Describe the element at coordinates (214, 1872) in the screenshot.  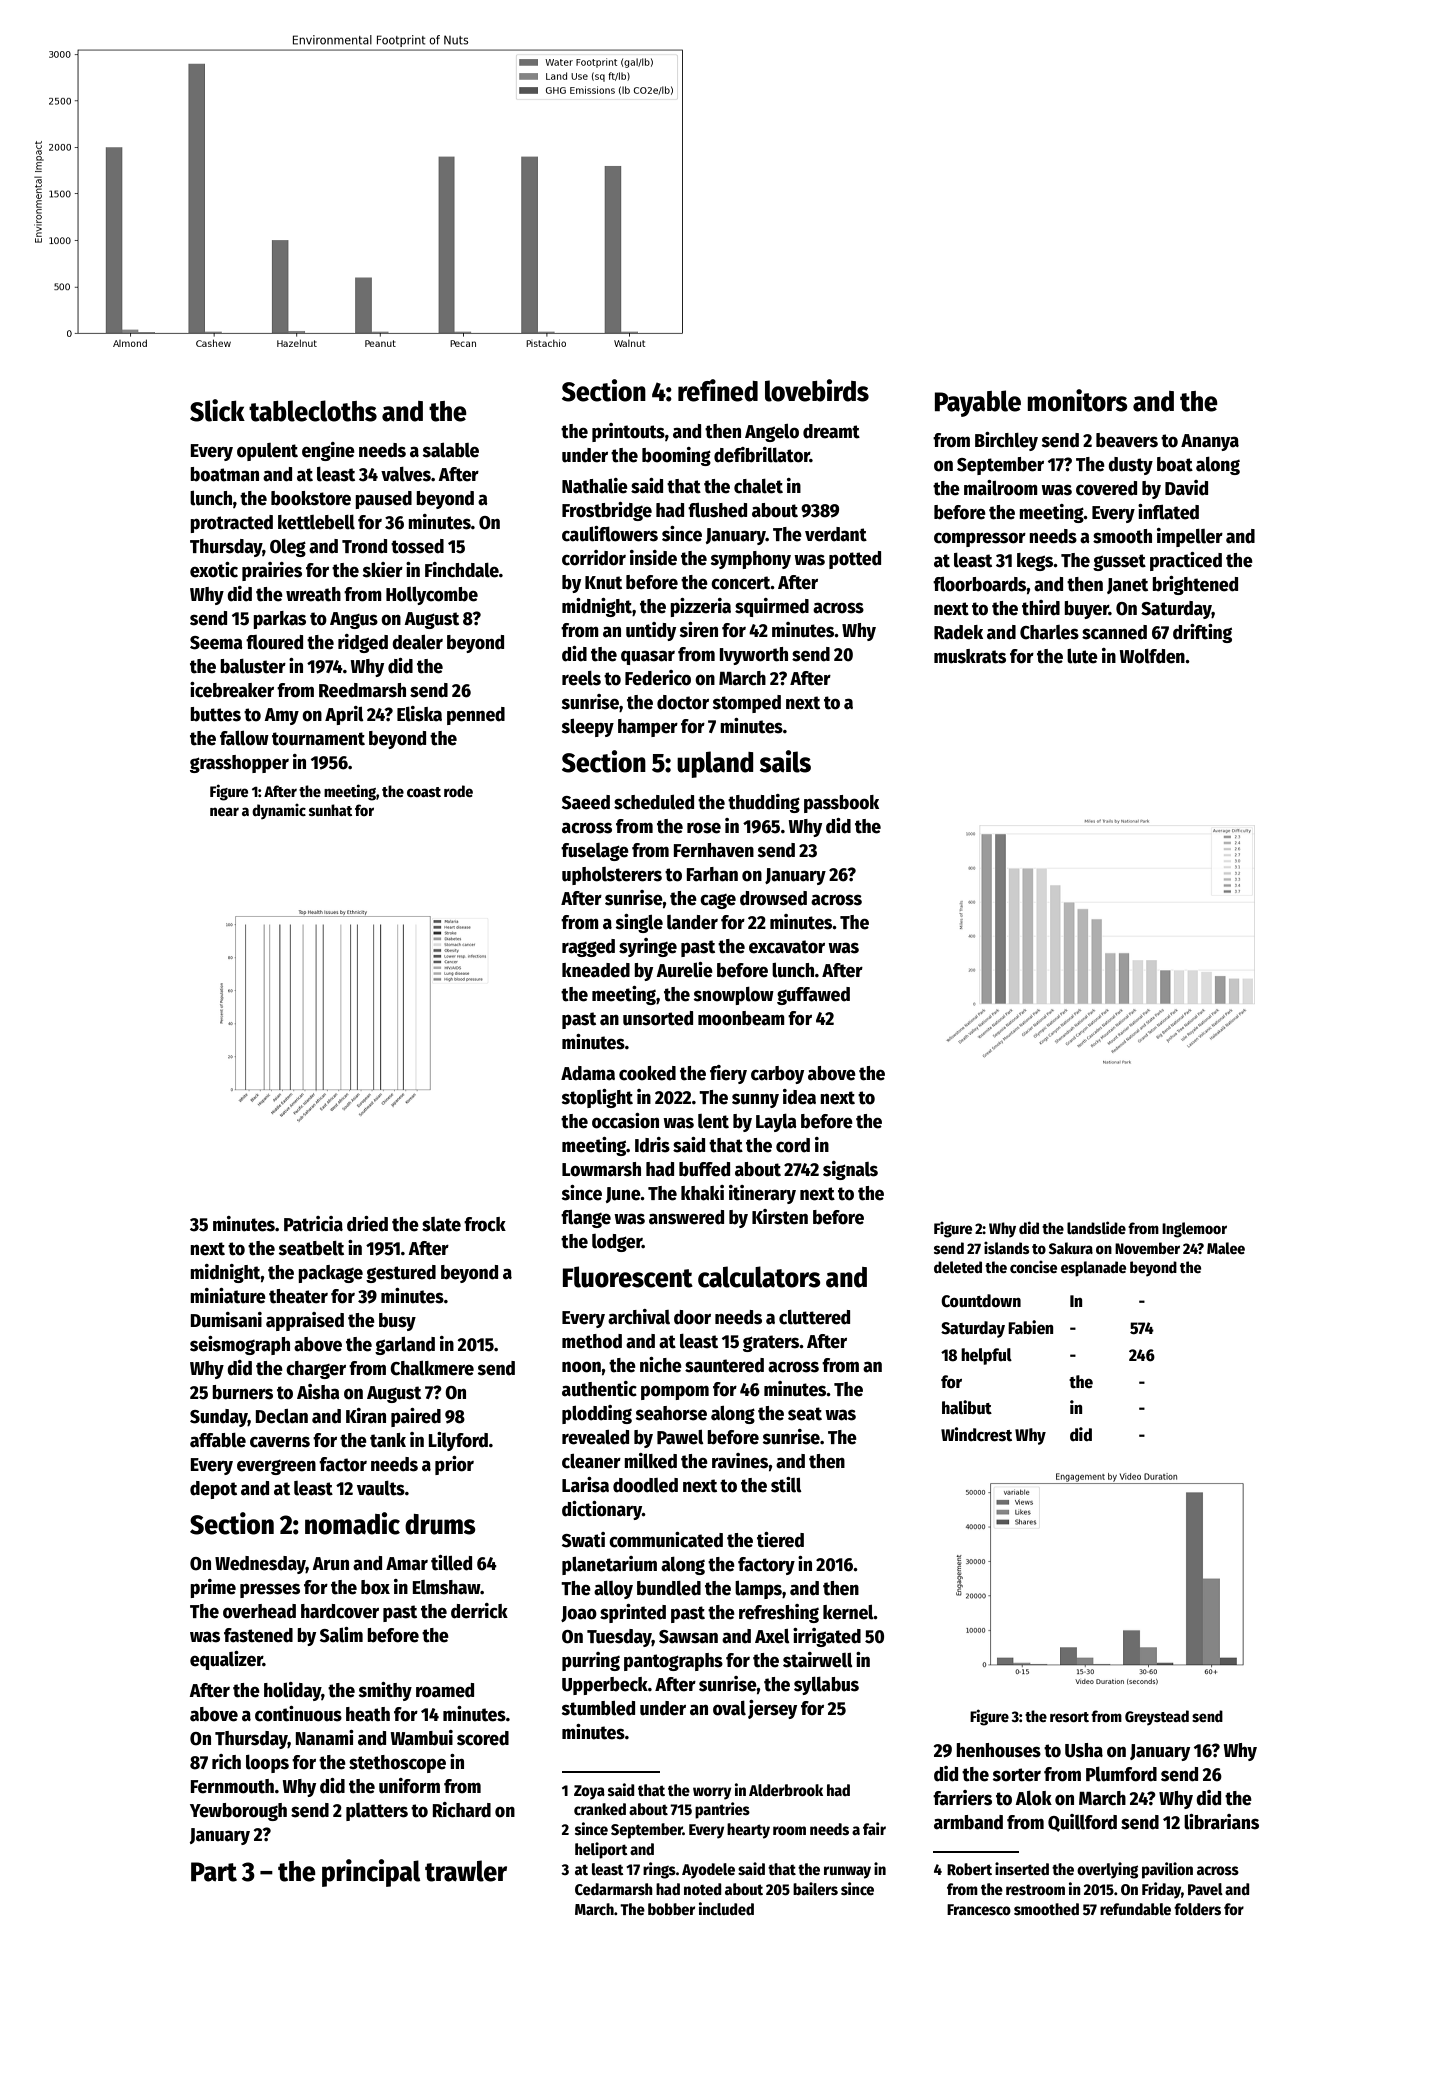
I see `Part` at that location.
